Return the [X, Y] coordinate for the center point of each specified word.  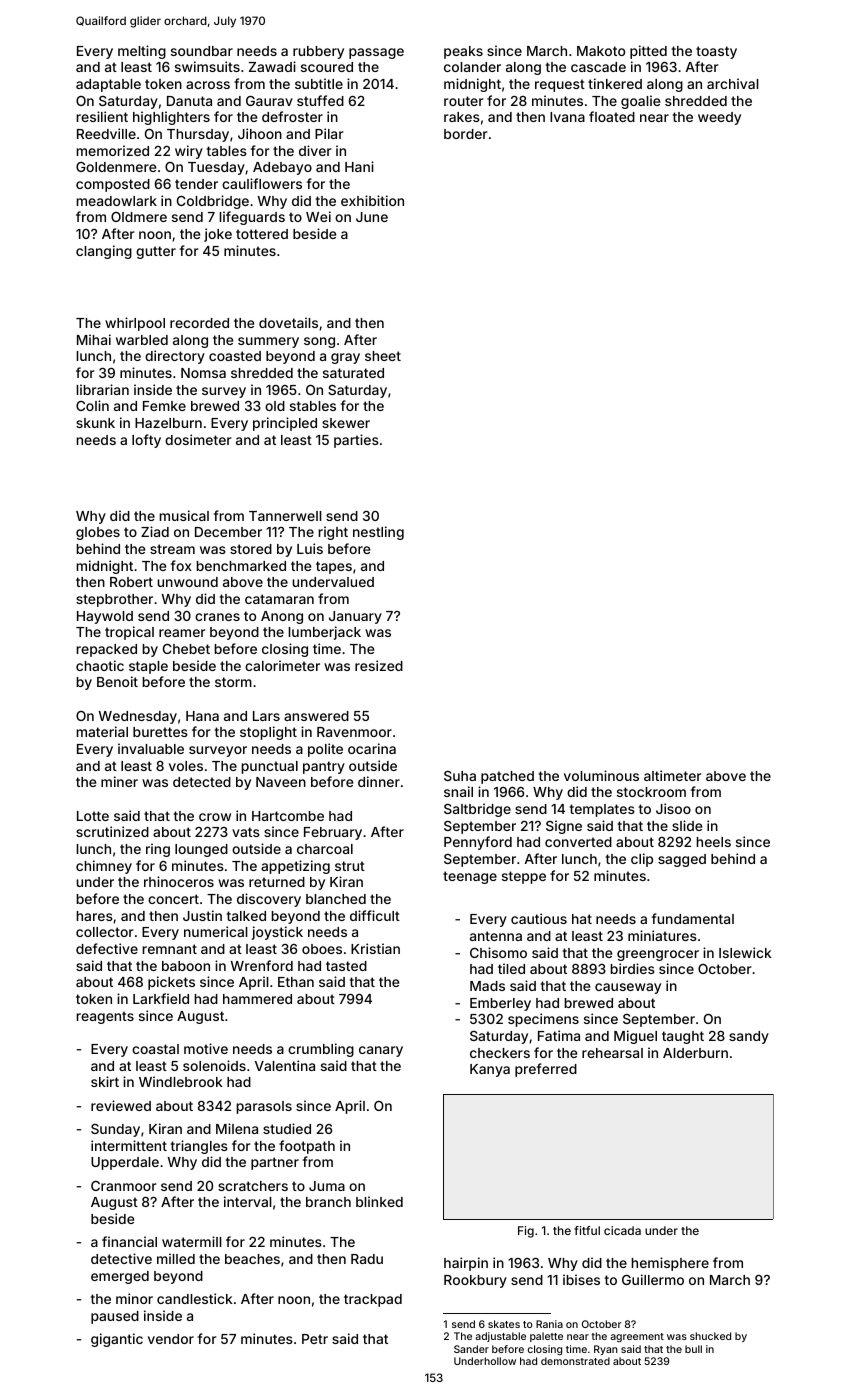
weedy [719, 118]
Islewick [745, 952]
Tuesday [216, 168]
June [372, 217]
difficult [375, 915]
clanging [104, 252]
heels [713, 842]
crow [215, 817]
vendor [171, 1339]
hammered [257, 999]
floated [612, 116]
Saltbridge [477, 810]
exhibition [372, 200]
